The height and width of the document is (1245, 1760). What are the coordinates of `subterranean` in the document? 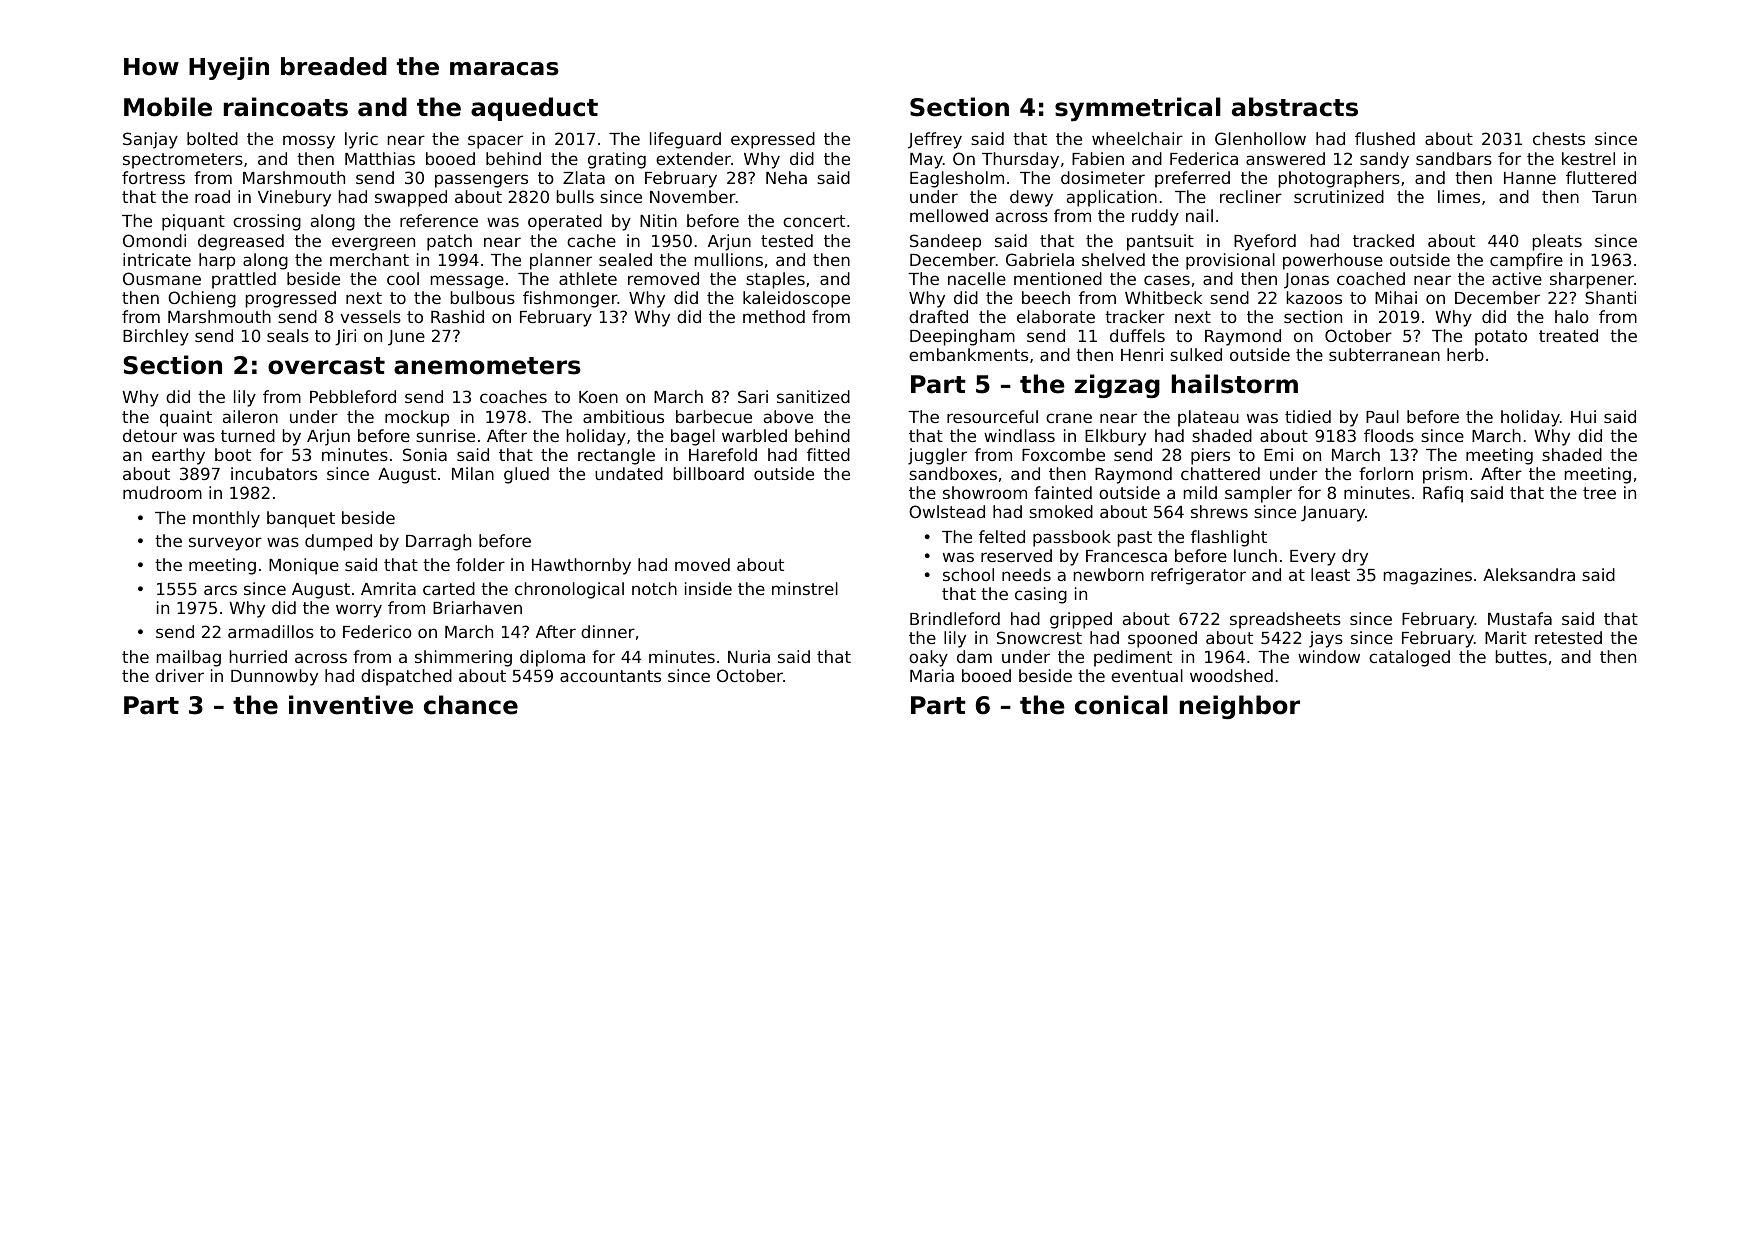 It's located at (1384, 354).
